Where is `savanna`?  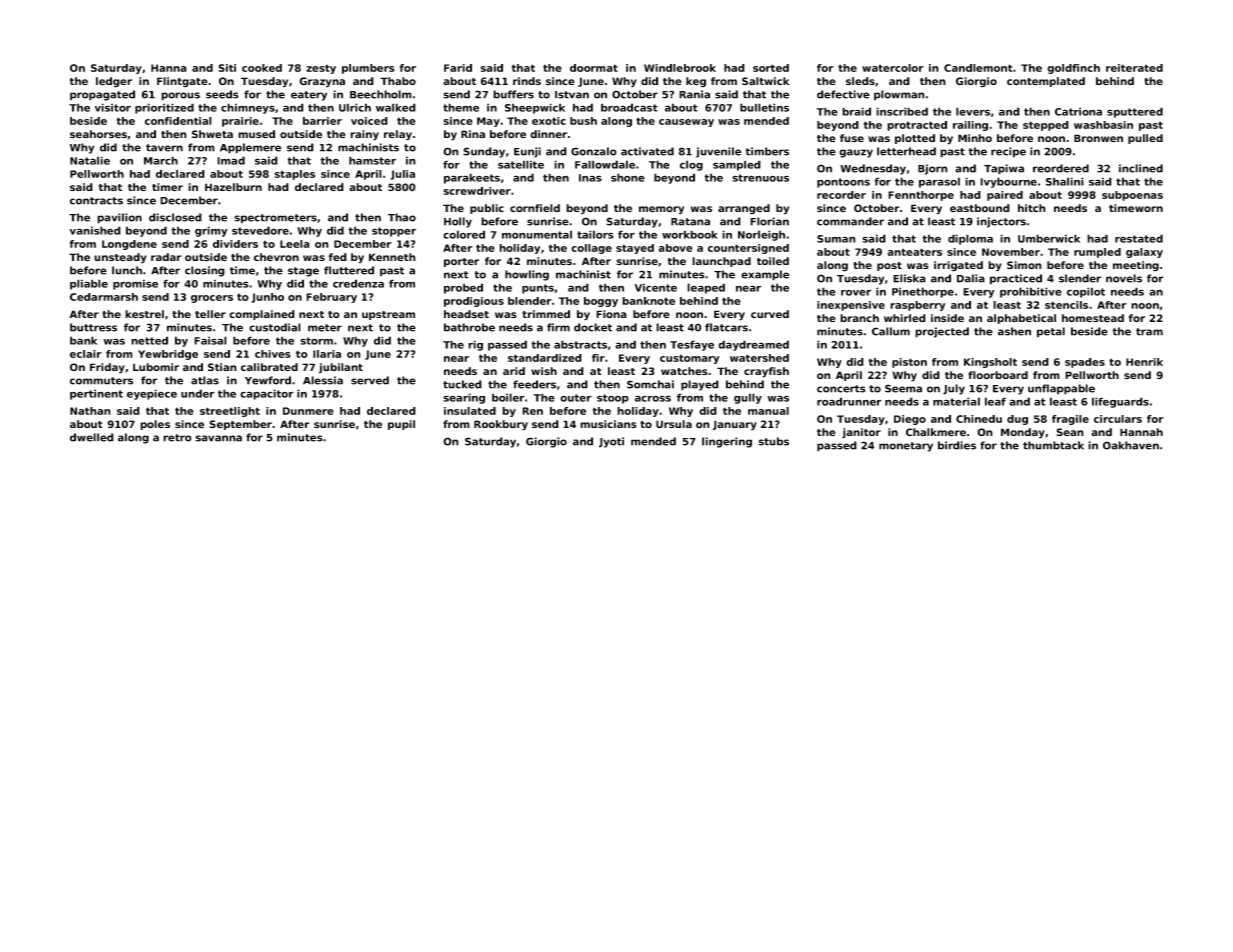 savanna is located at coordinates (218, 438).
